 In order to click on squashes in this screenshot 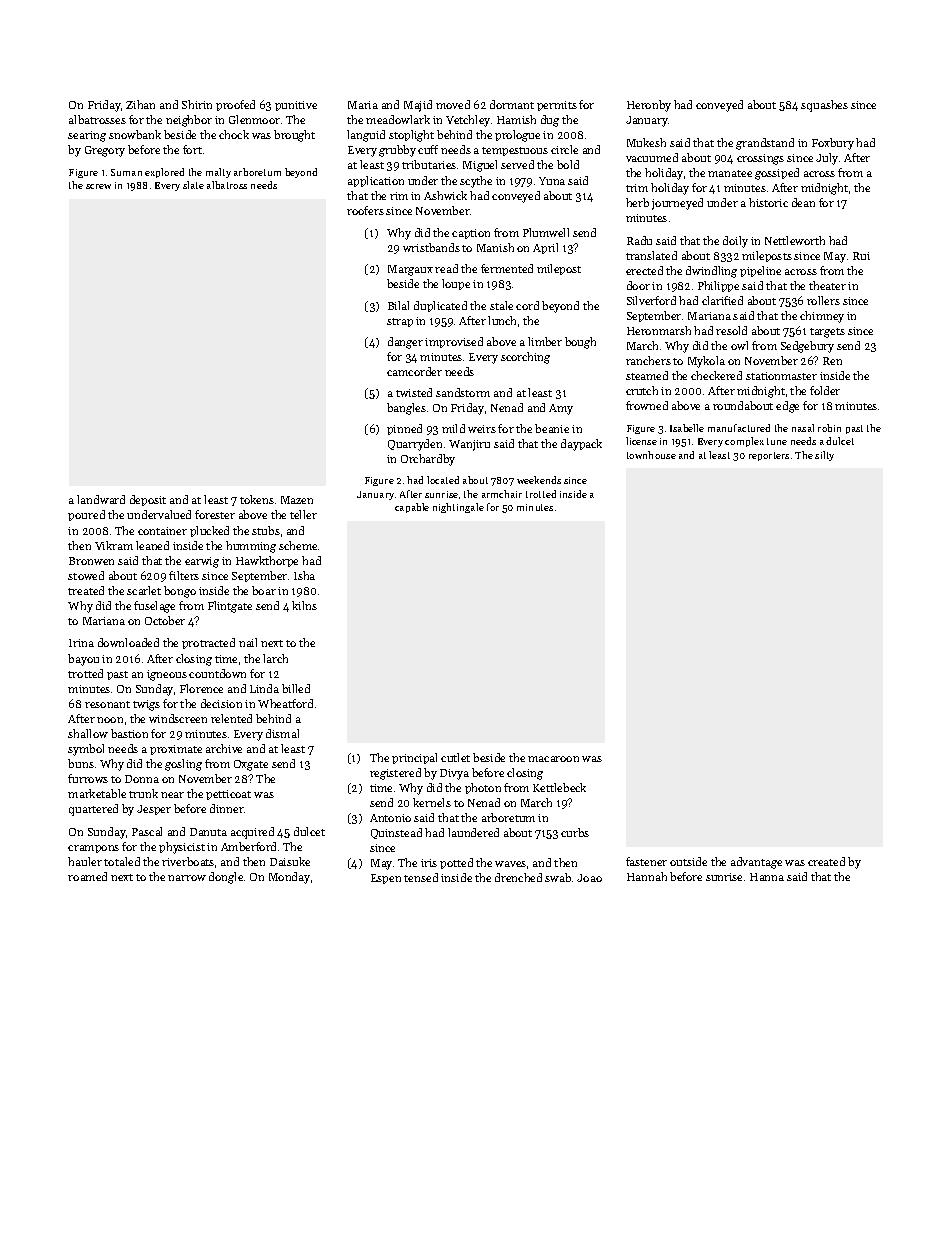, I will do `click(824, 106)`.
